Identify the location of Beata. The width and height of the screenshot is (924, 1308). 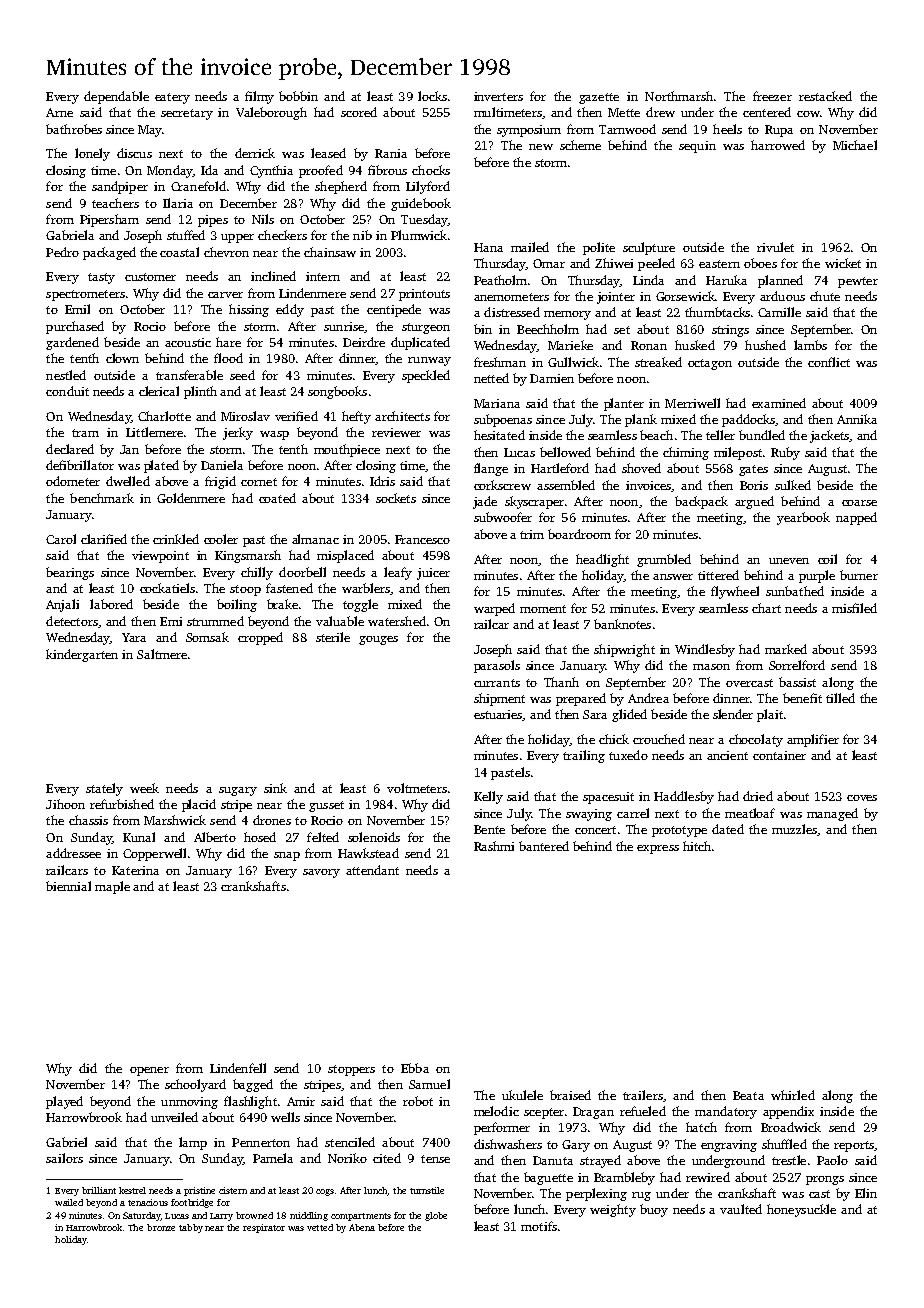
(748, 1095).
